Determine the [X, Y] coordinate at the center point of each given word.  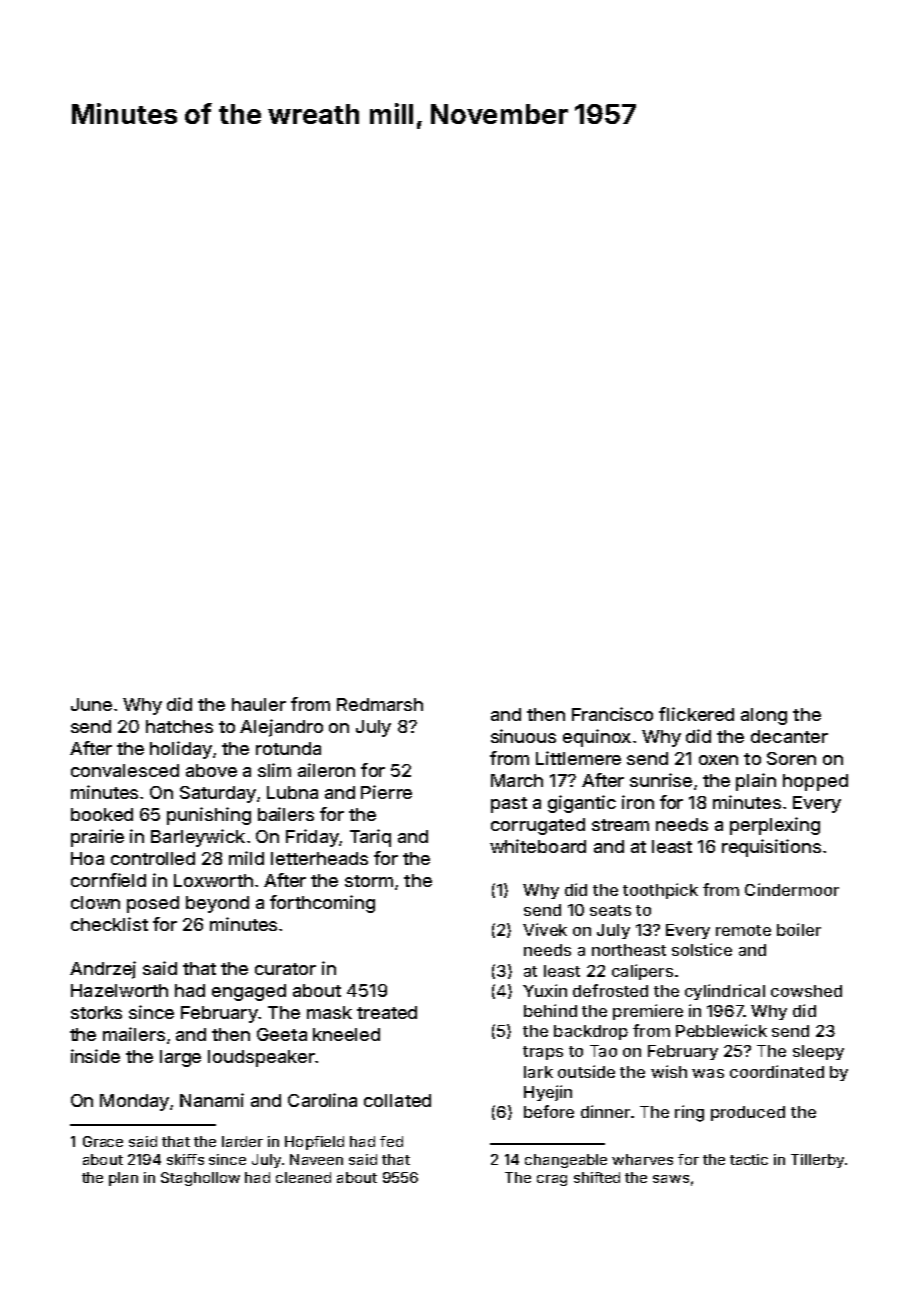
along [764, 716]
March [517, 780]
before [549, 1111]
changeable [566, 1161]
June [91, 704]
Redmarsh [380, 704]
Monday [134, 1102]
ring [689, 1113]
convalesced [125, 770]
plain [756, 782]
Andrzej [103, 970]
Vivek [545, 929]
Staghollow [200, 1179]
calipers [642, 972]
